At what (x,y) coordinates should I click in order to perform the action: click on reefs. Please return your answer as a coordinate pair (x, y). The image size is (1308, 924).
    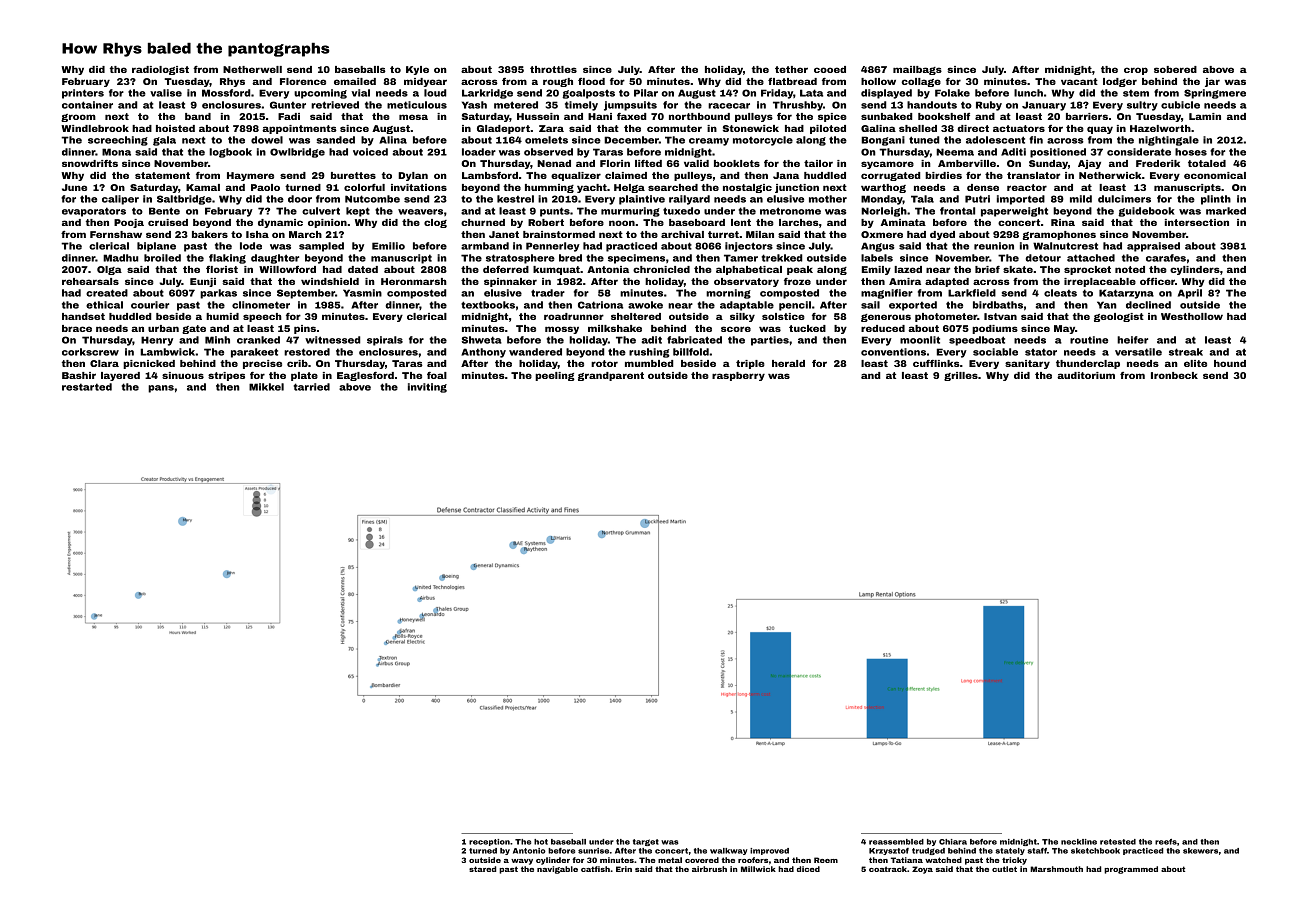
    Looking at the image, I should click on (1166, 842).
